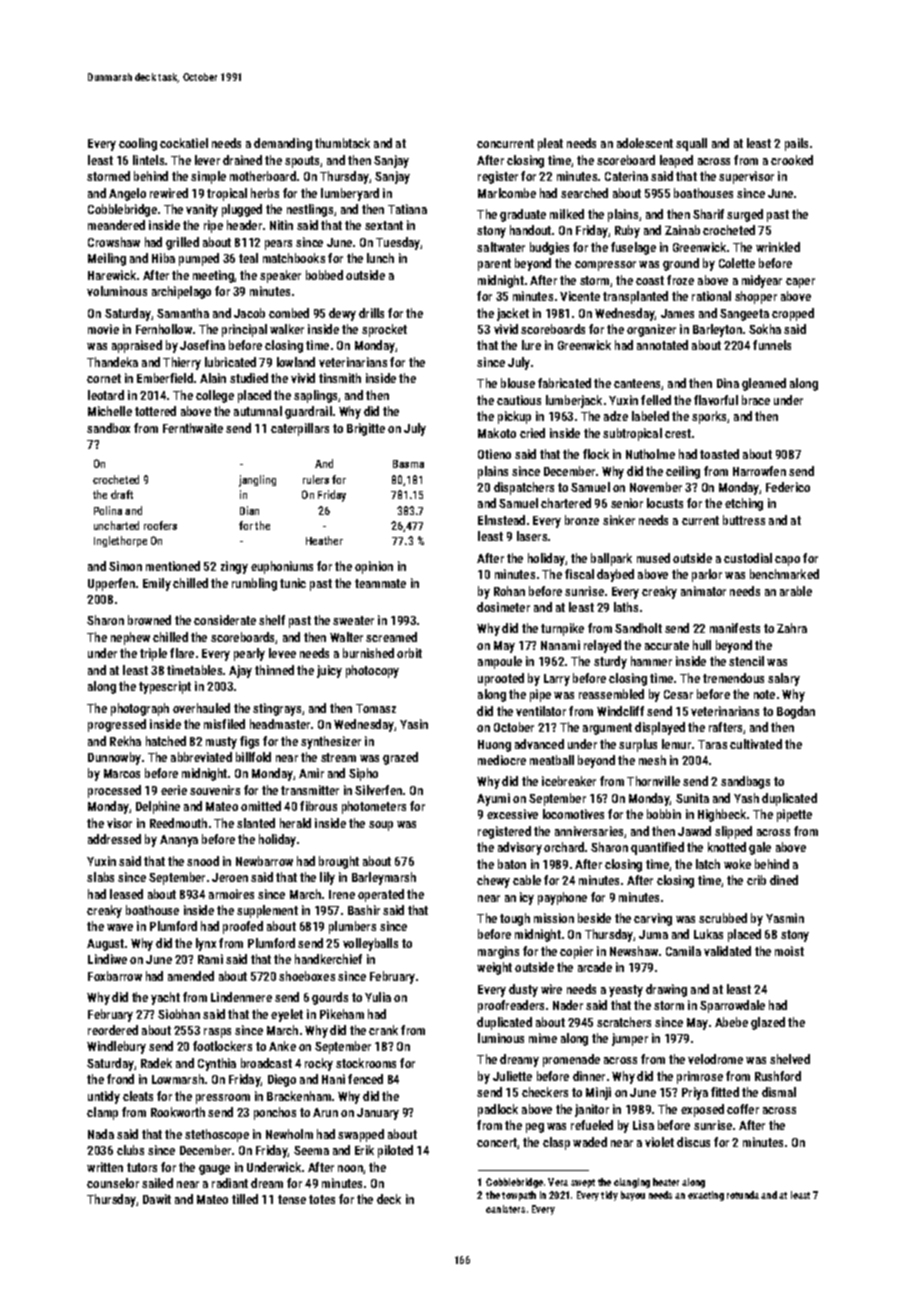 Image resolution: width=908 pixels, height=1316 pixels. What do you see at coordinates (494, 454) in the screenshot?
I see `Otieno` at bounding box center [494, 454].
